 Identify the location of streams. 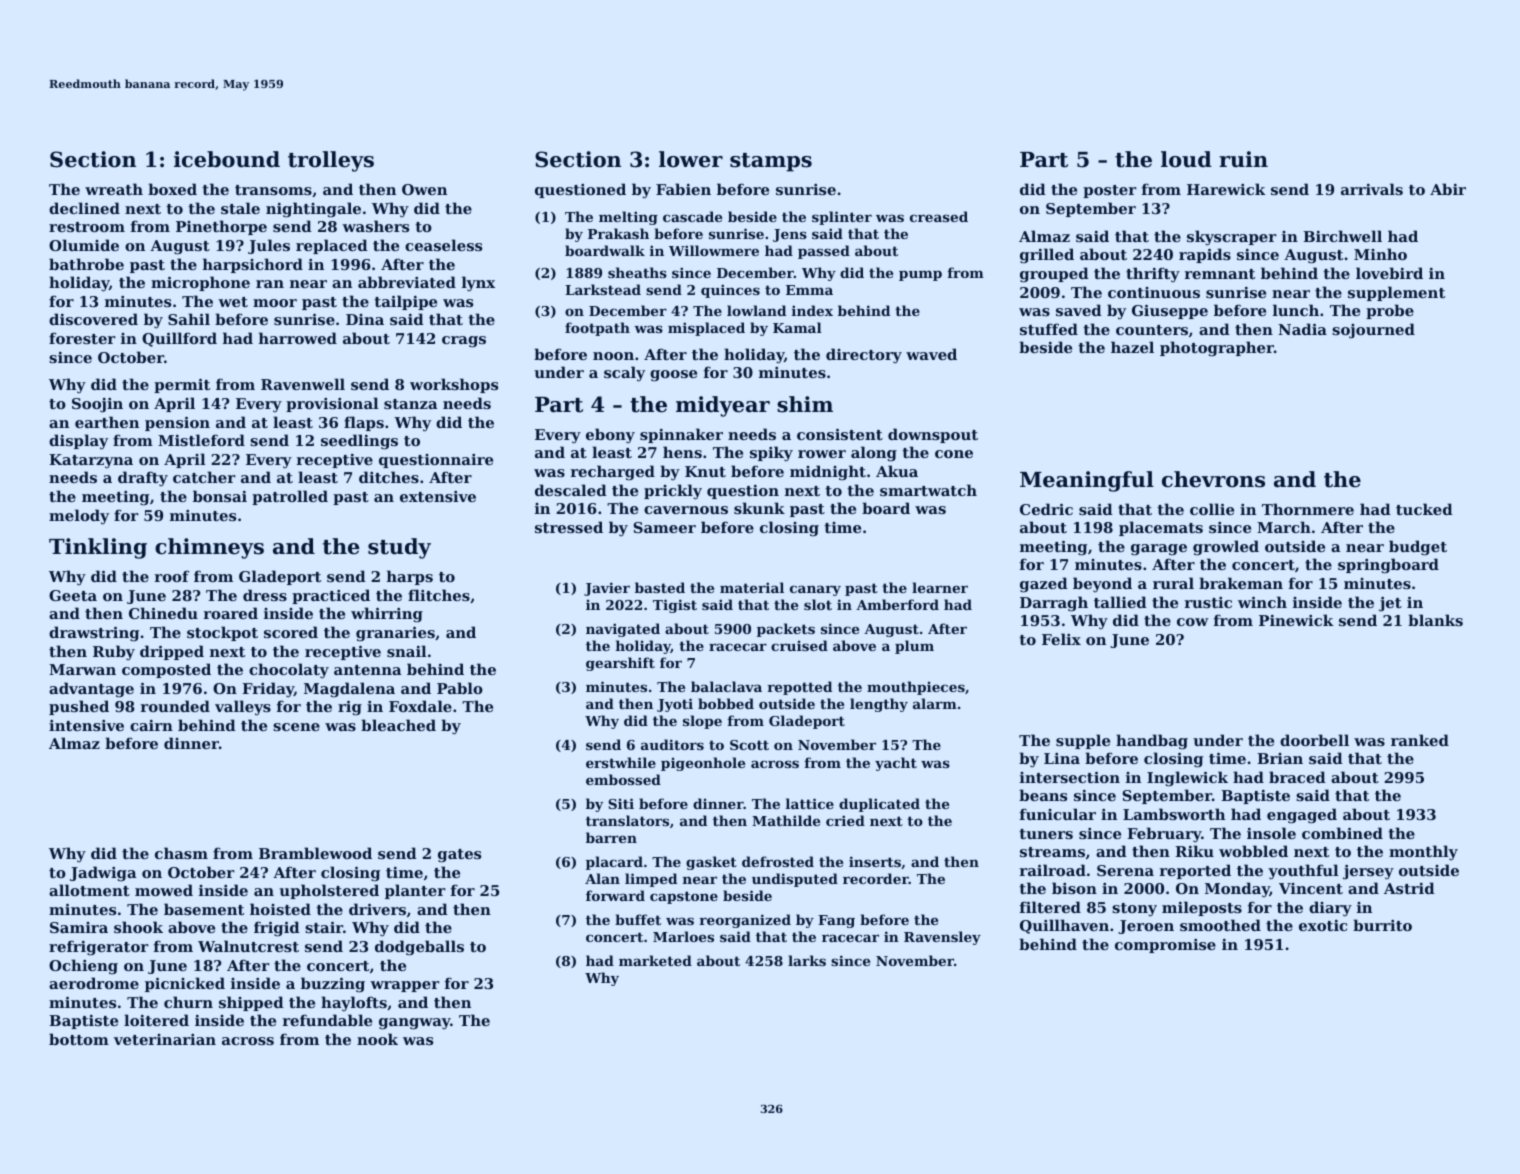
(1052, 852).
